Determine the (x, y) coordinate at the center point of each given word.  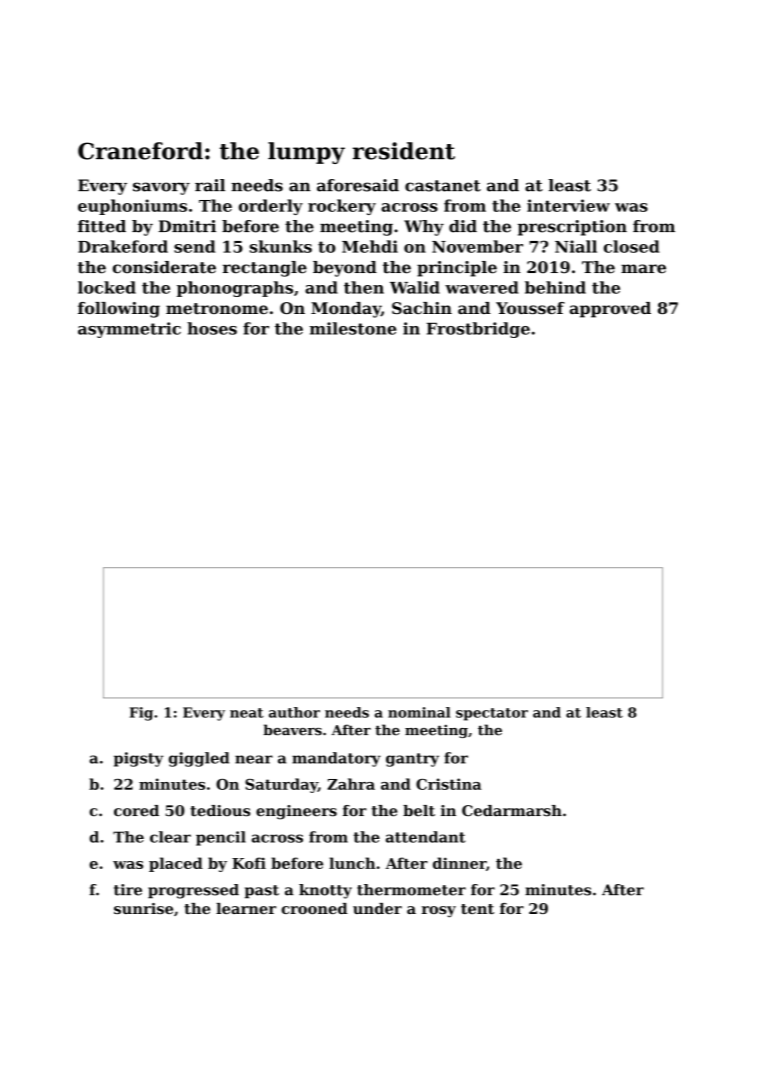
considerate (164, 267)
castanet (443, 186)
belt (419, 811)
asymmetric (129, 330)
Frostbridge (478, 330)
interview (568, 205)
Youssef (530, 308)
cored (136, 811)
